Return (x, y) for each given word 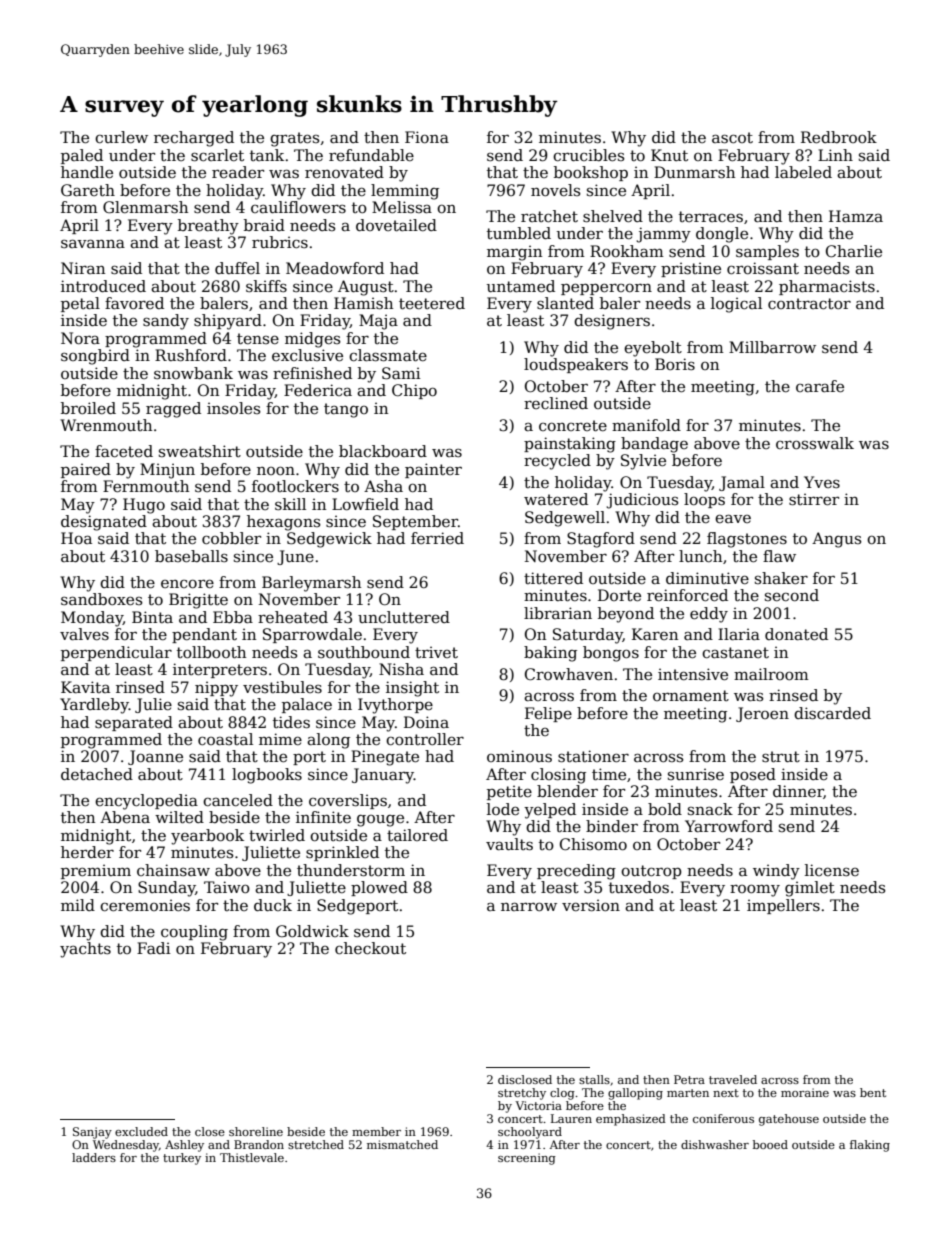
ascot (732, 138)
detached (97, 774)
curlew (121, 137)
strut (781, 757)
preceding (576, 872)
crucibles (589, 155)
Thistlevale (252, 1157)
